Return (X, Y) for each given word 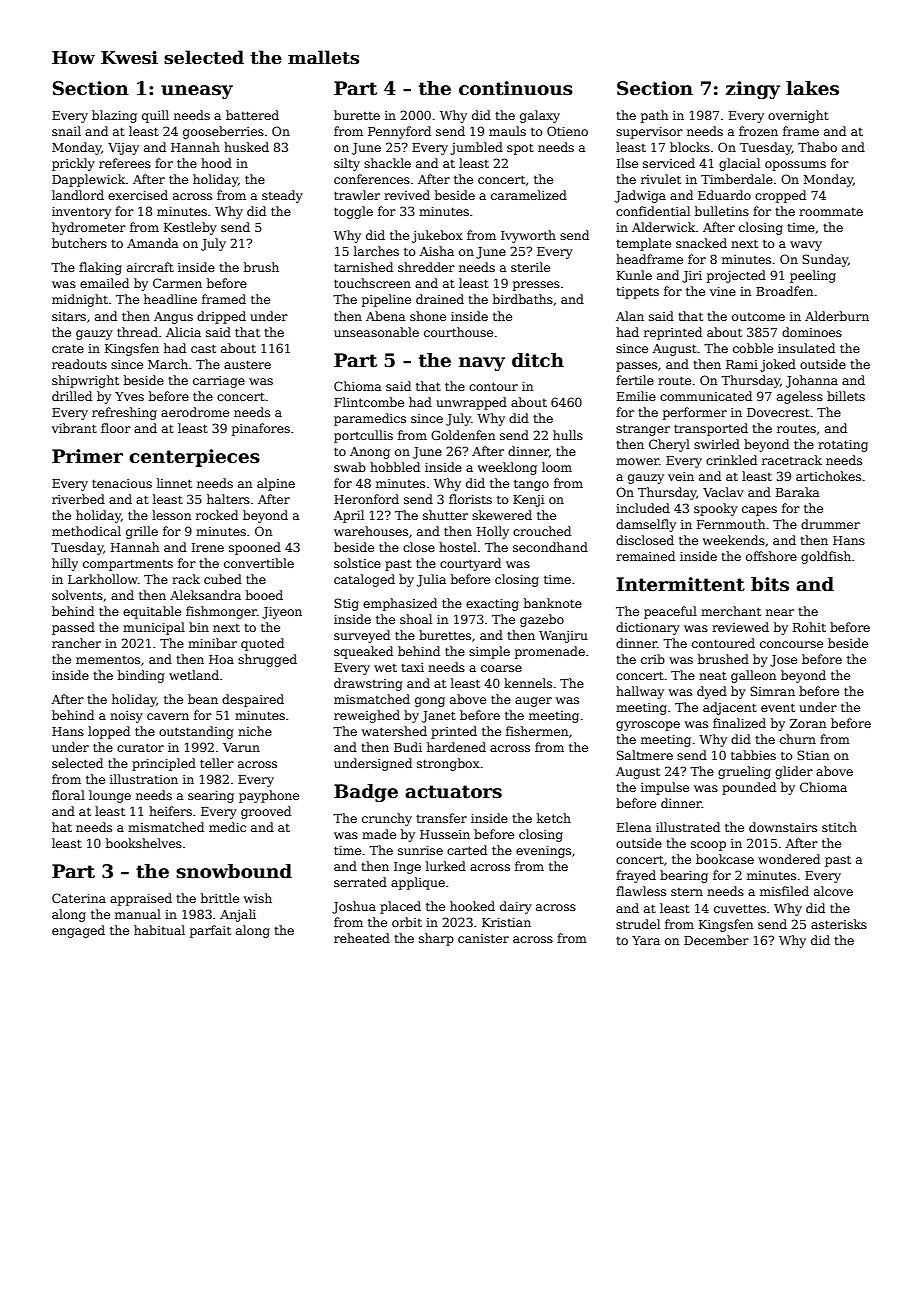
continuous (516, 88)
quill (155, 116)
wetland (194, 675)
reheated (362, 938)
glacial (739, 164)
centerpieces (194, 458)
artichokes (828, 476)
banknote (553, 603)
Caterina (79, 898)
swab (350, 467)
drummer (830, 524)
